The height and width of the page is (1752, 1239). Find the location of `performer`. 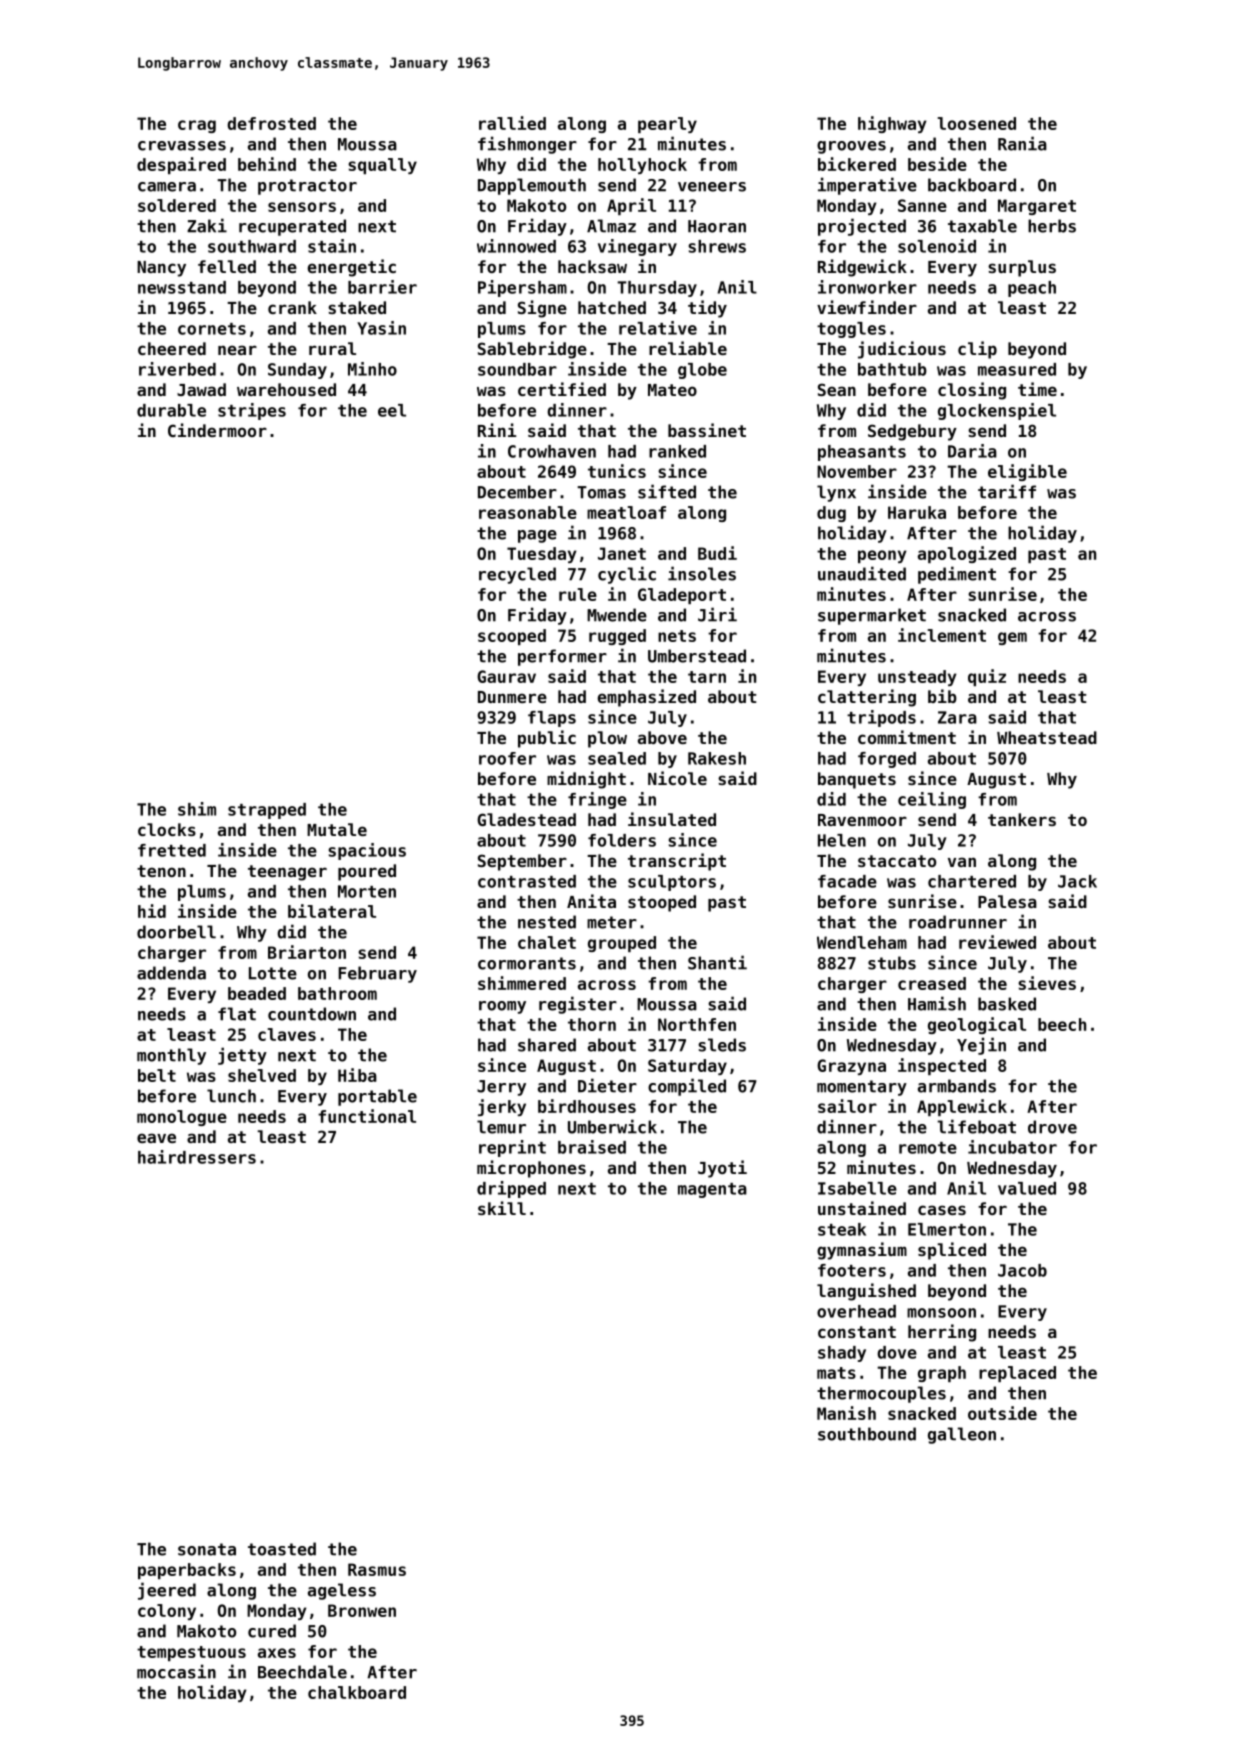

performer is located at coordinates (562, 657).
